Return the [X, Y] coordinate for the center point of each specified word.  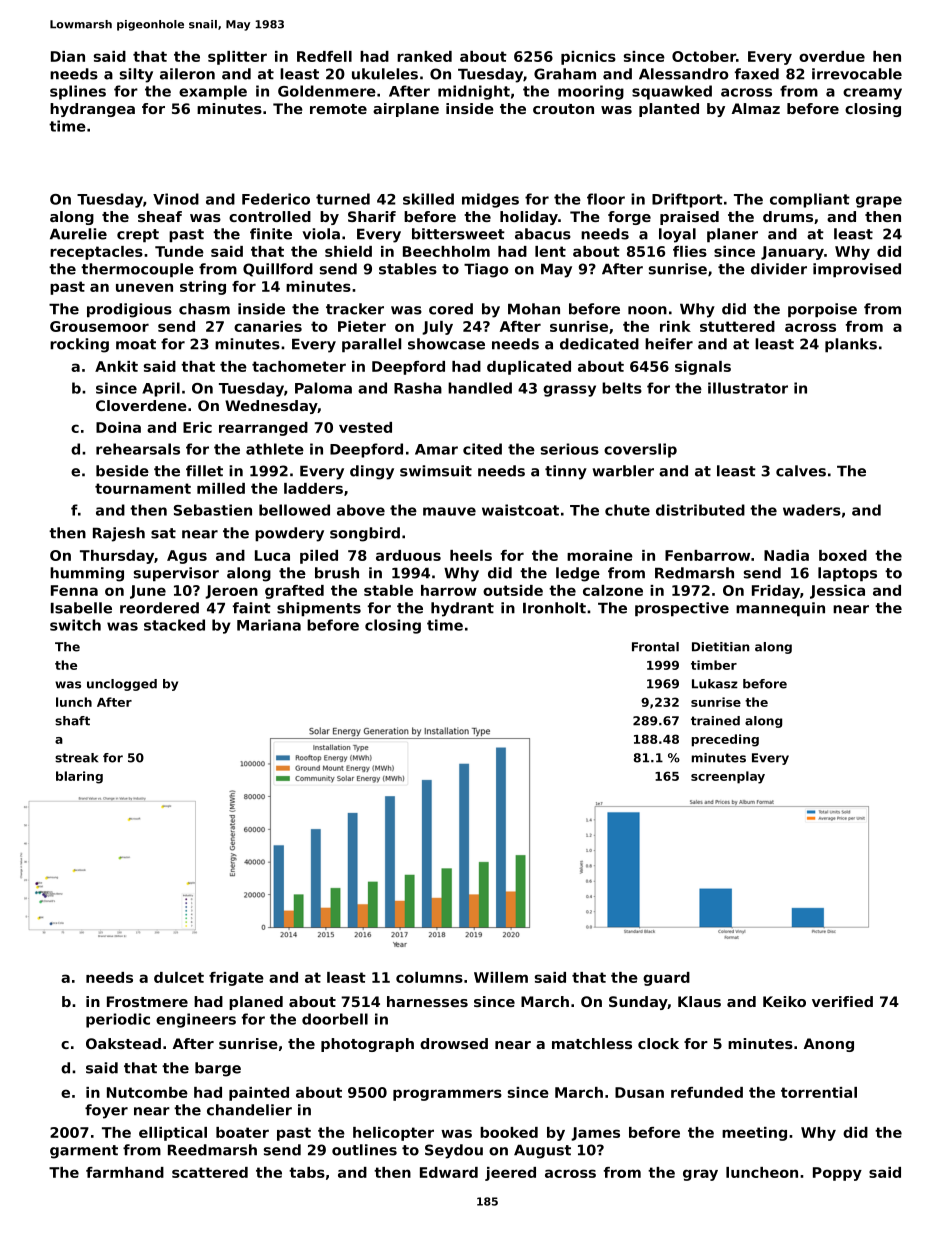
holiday [529, 218]
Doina [118, 427]
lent [550, 251]
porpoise [822, 310]
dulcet [179, 977]
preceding [725, 740]
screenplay [728, 777]
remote [338, 109]
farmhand [125, 1172]
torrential [819, 1092]
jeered [510, 1174]
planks [851, 345]
